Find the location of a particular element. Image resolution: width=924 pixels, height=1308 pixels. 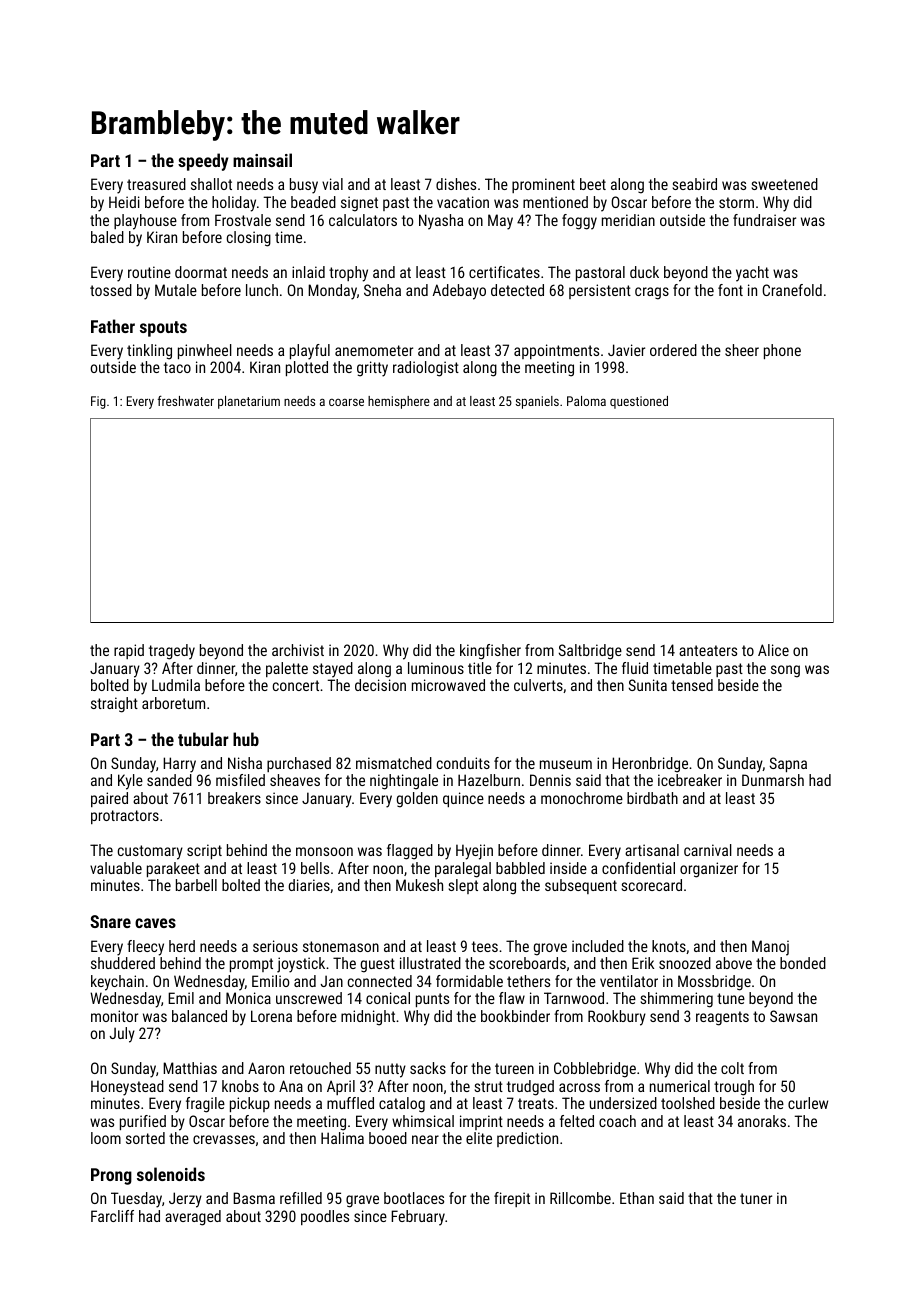

treasured is located at coordinates (156, 184).
